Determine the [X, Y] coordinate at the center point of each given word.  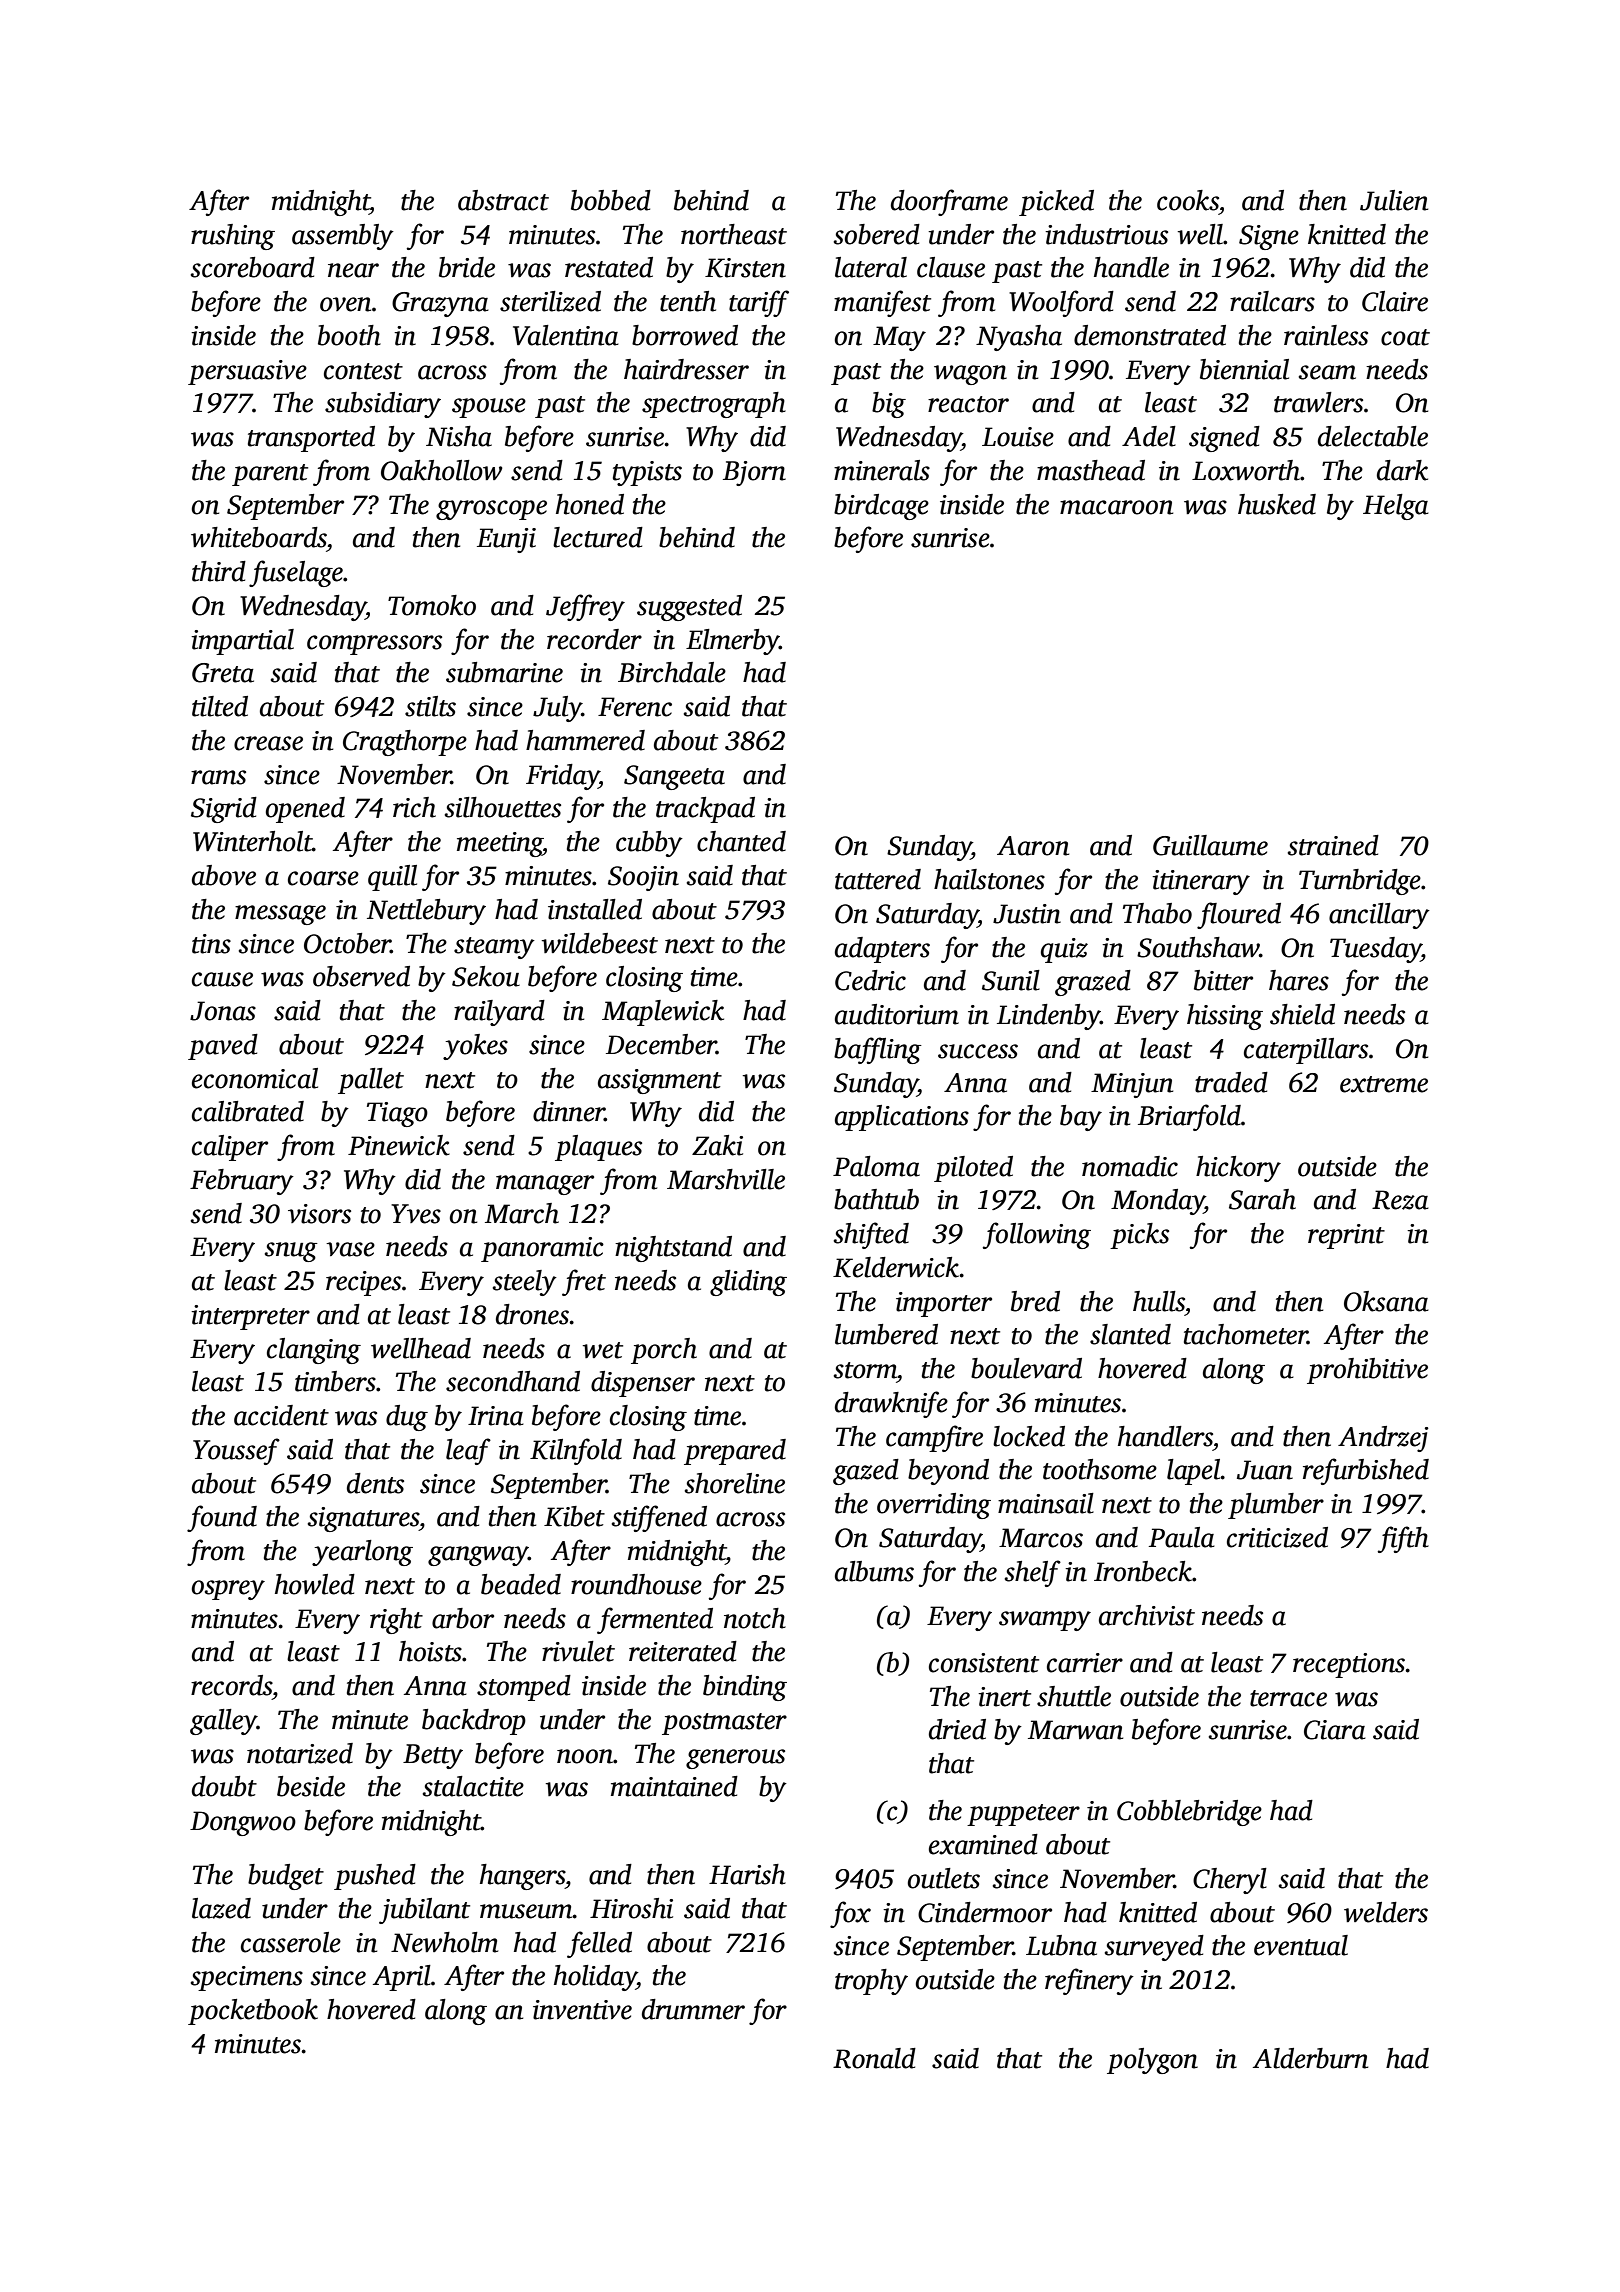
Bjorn [754, 473]
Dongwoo [243, 1823]
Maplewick [663, 1013]
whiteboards [259, 537]
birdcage [881, 507]
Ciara [1335, 1730]
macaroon [1116, 507]
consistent [984, 1663]
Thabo [1157, 913]
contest [363, 371]
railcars [1272, 301]
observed [361, 976]
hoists [430, 1651]
